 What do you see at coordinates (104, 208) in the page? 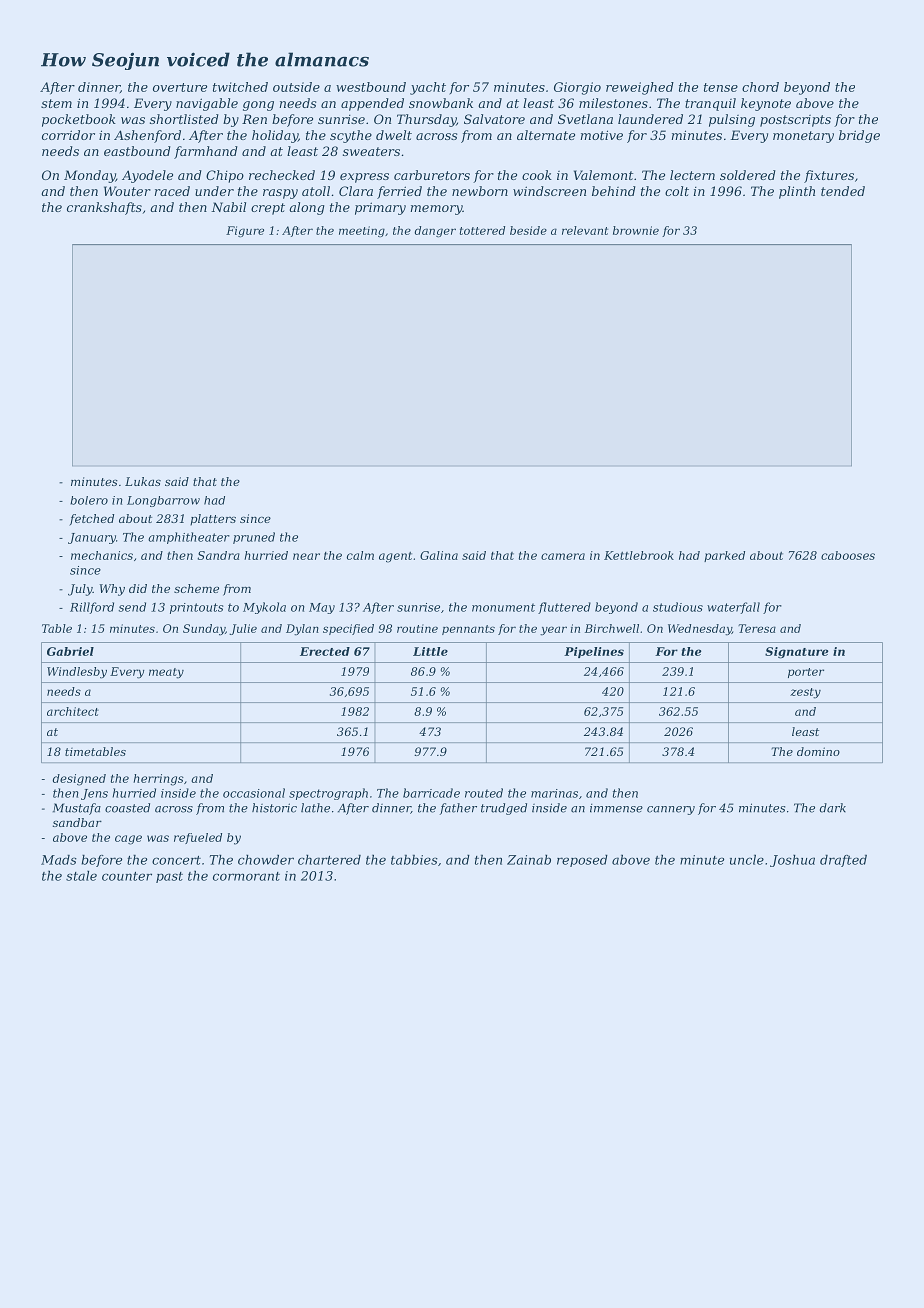
I see `crankshafts` at bounding box center [104, 208].
